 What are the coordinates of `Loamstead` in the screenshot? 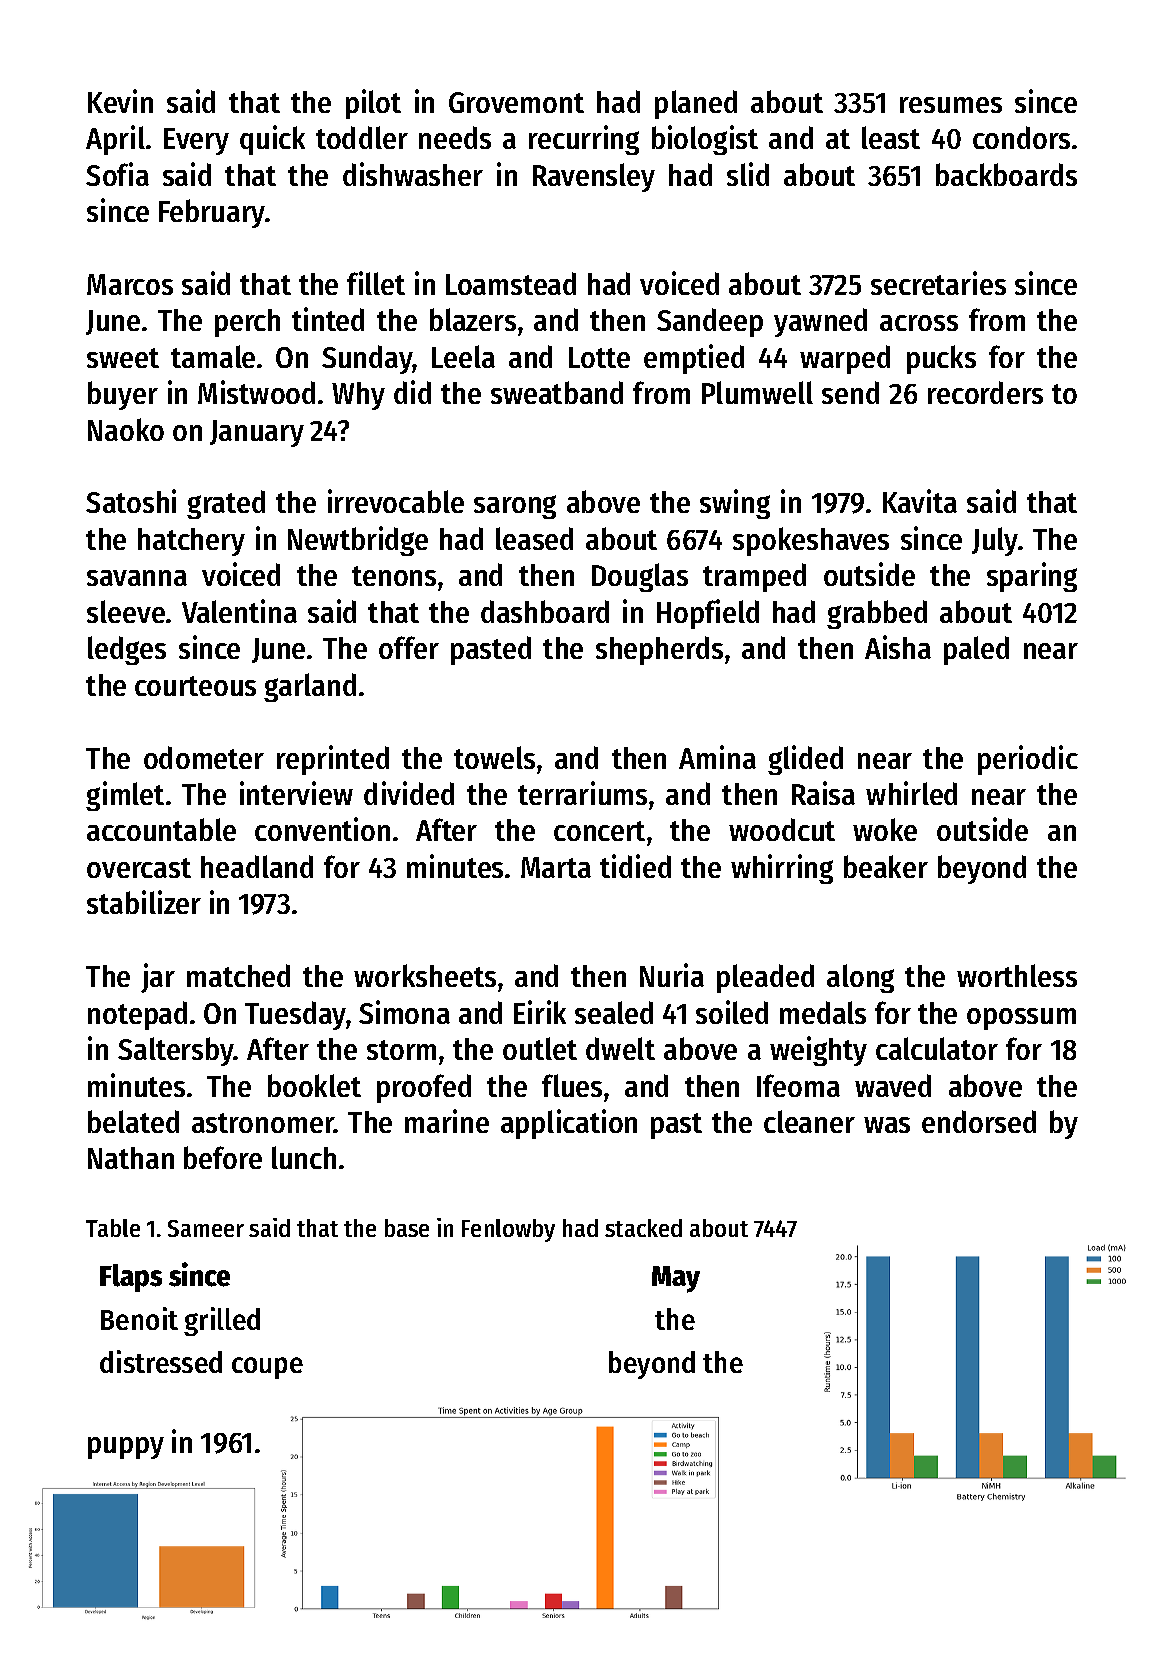 It's located at (511, 283).
